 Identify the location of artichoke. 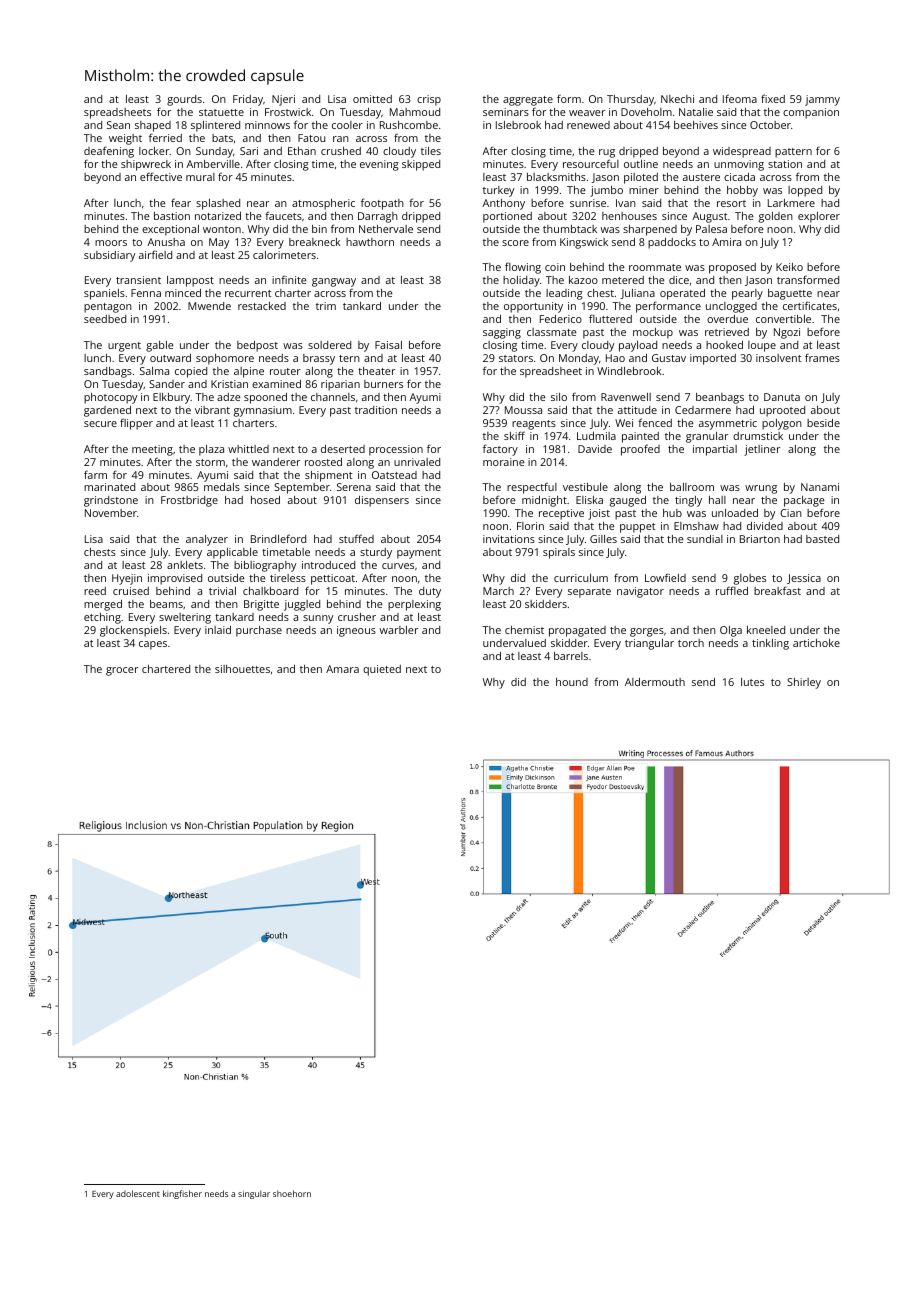
(816, 643).
